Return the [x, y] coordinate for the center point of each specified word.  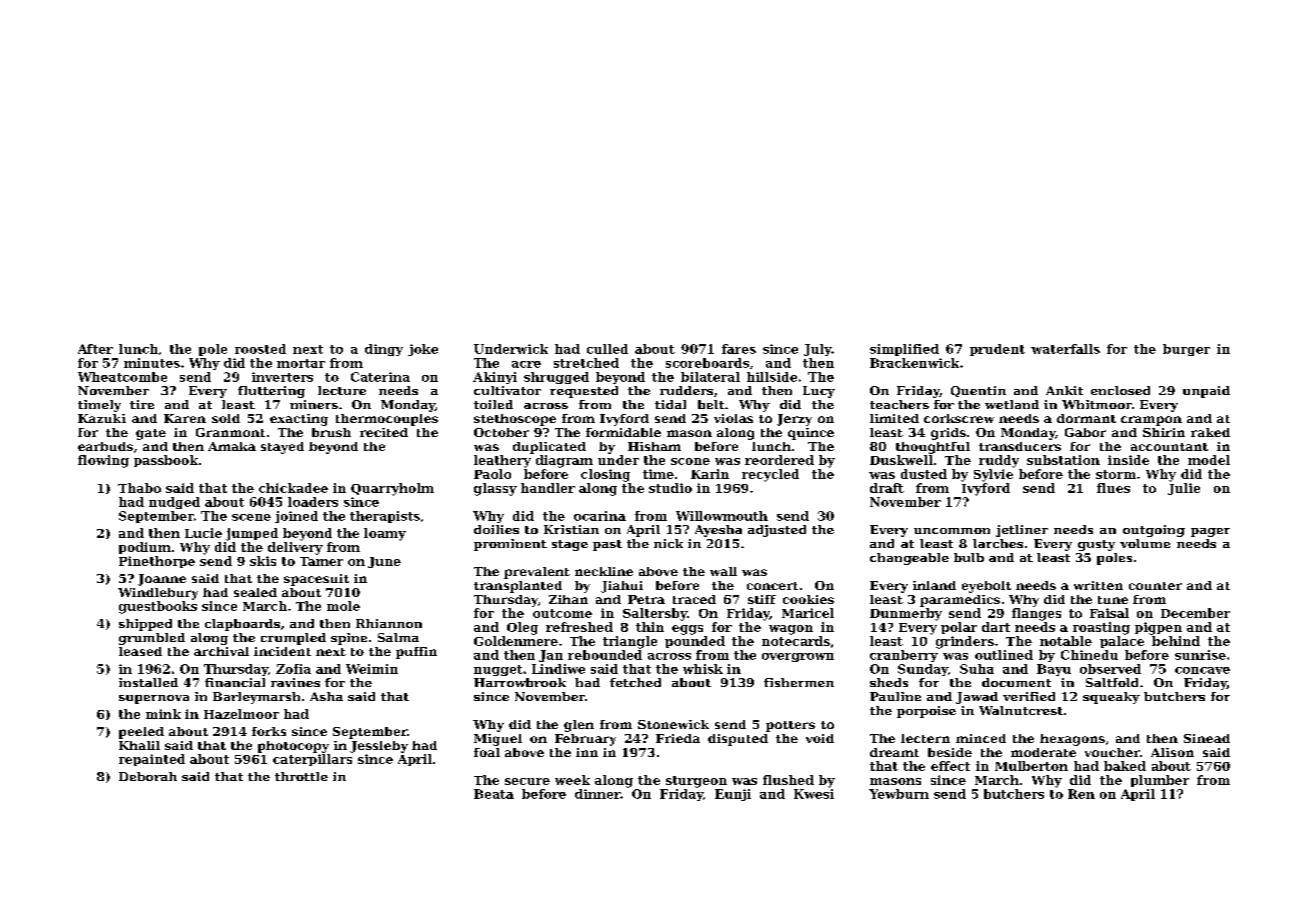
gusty [1096, 545]
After [95, 349]
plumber [1160, 781]
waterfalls [1065, 349]
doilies [496, 529]
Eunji [733, 795]
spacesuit [316, 580]
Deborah [148, 776]
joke [423, 350]
